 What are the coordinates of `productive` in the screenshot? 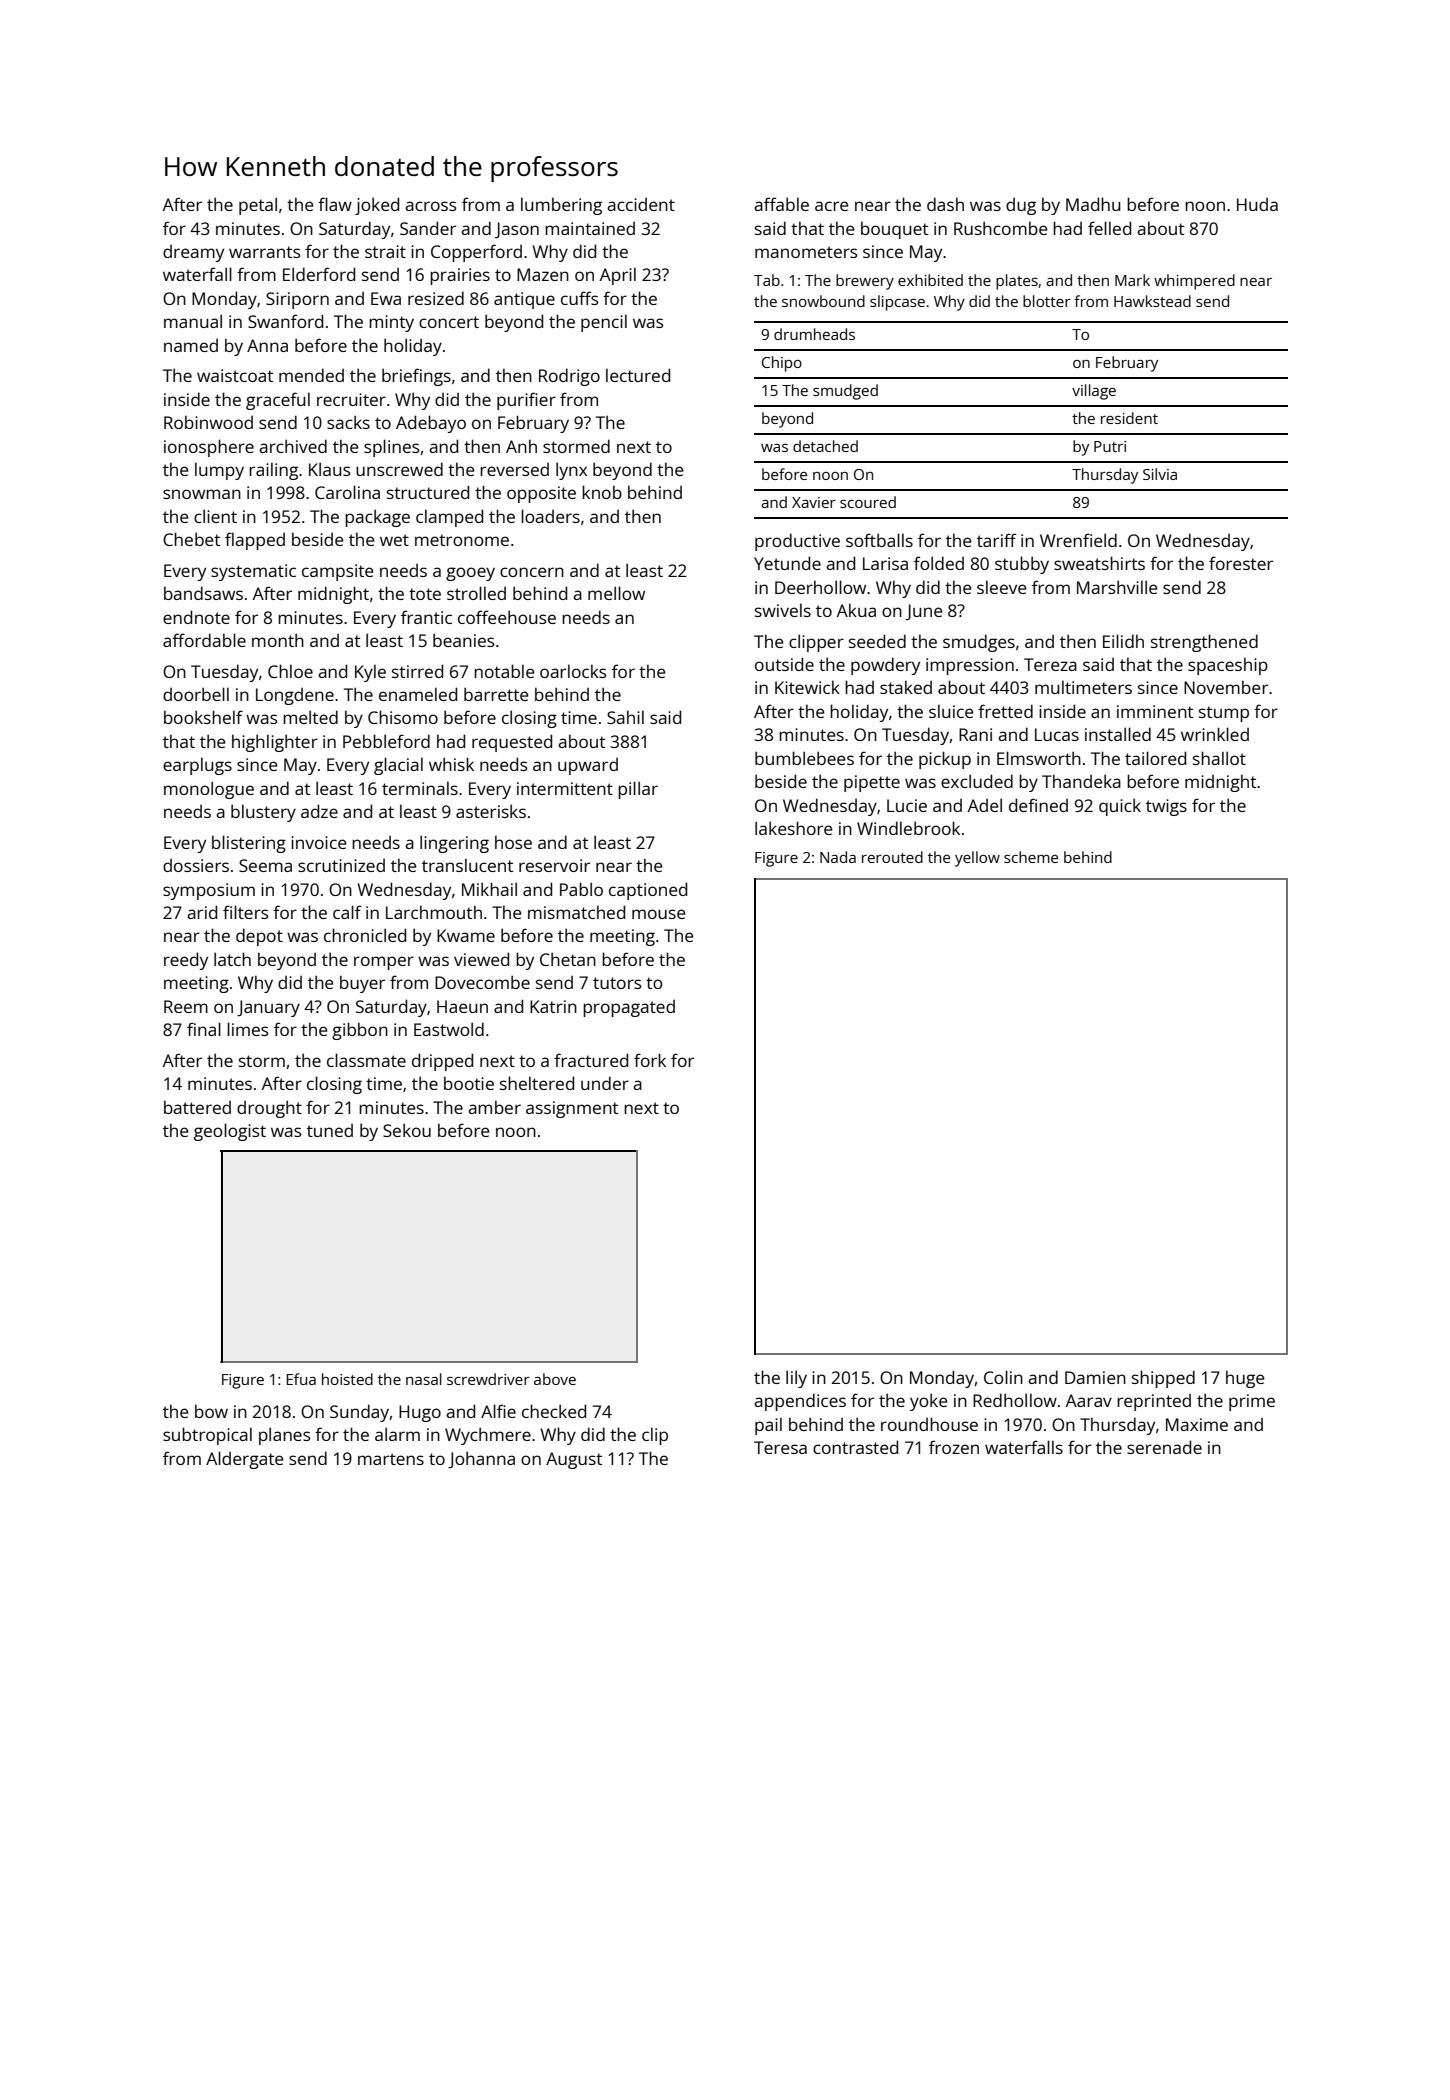 It's located at (797, 542).
